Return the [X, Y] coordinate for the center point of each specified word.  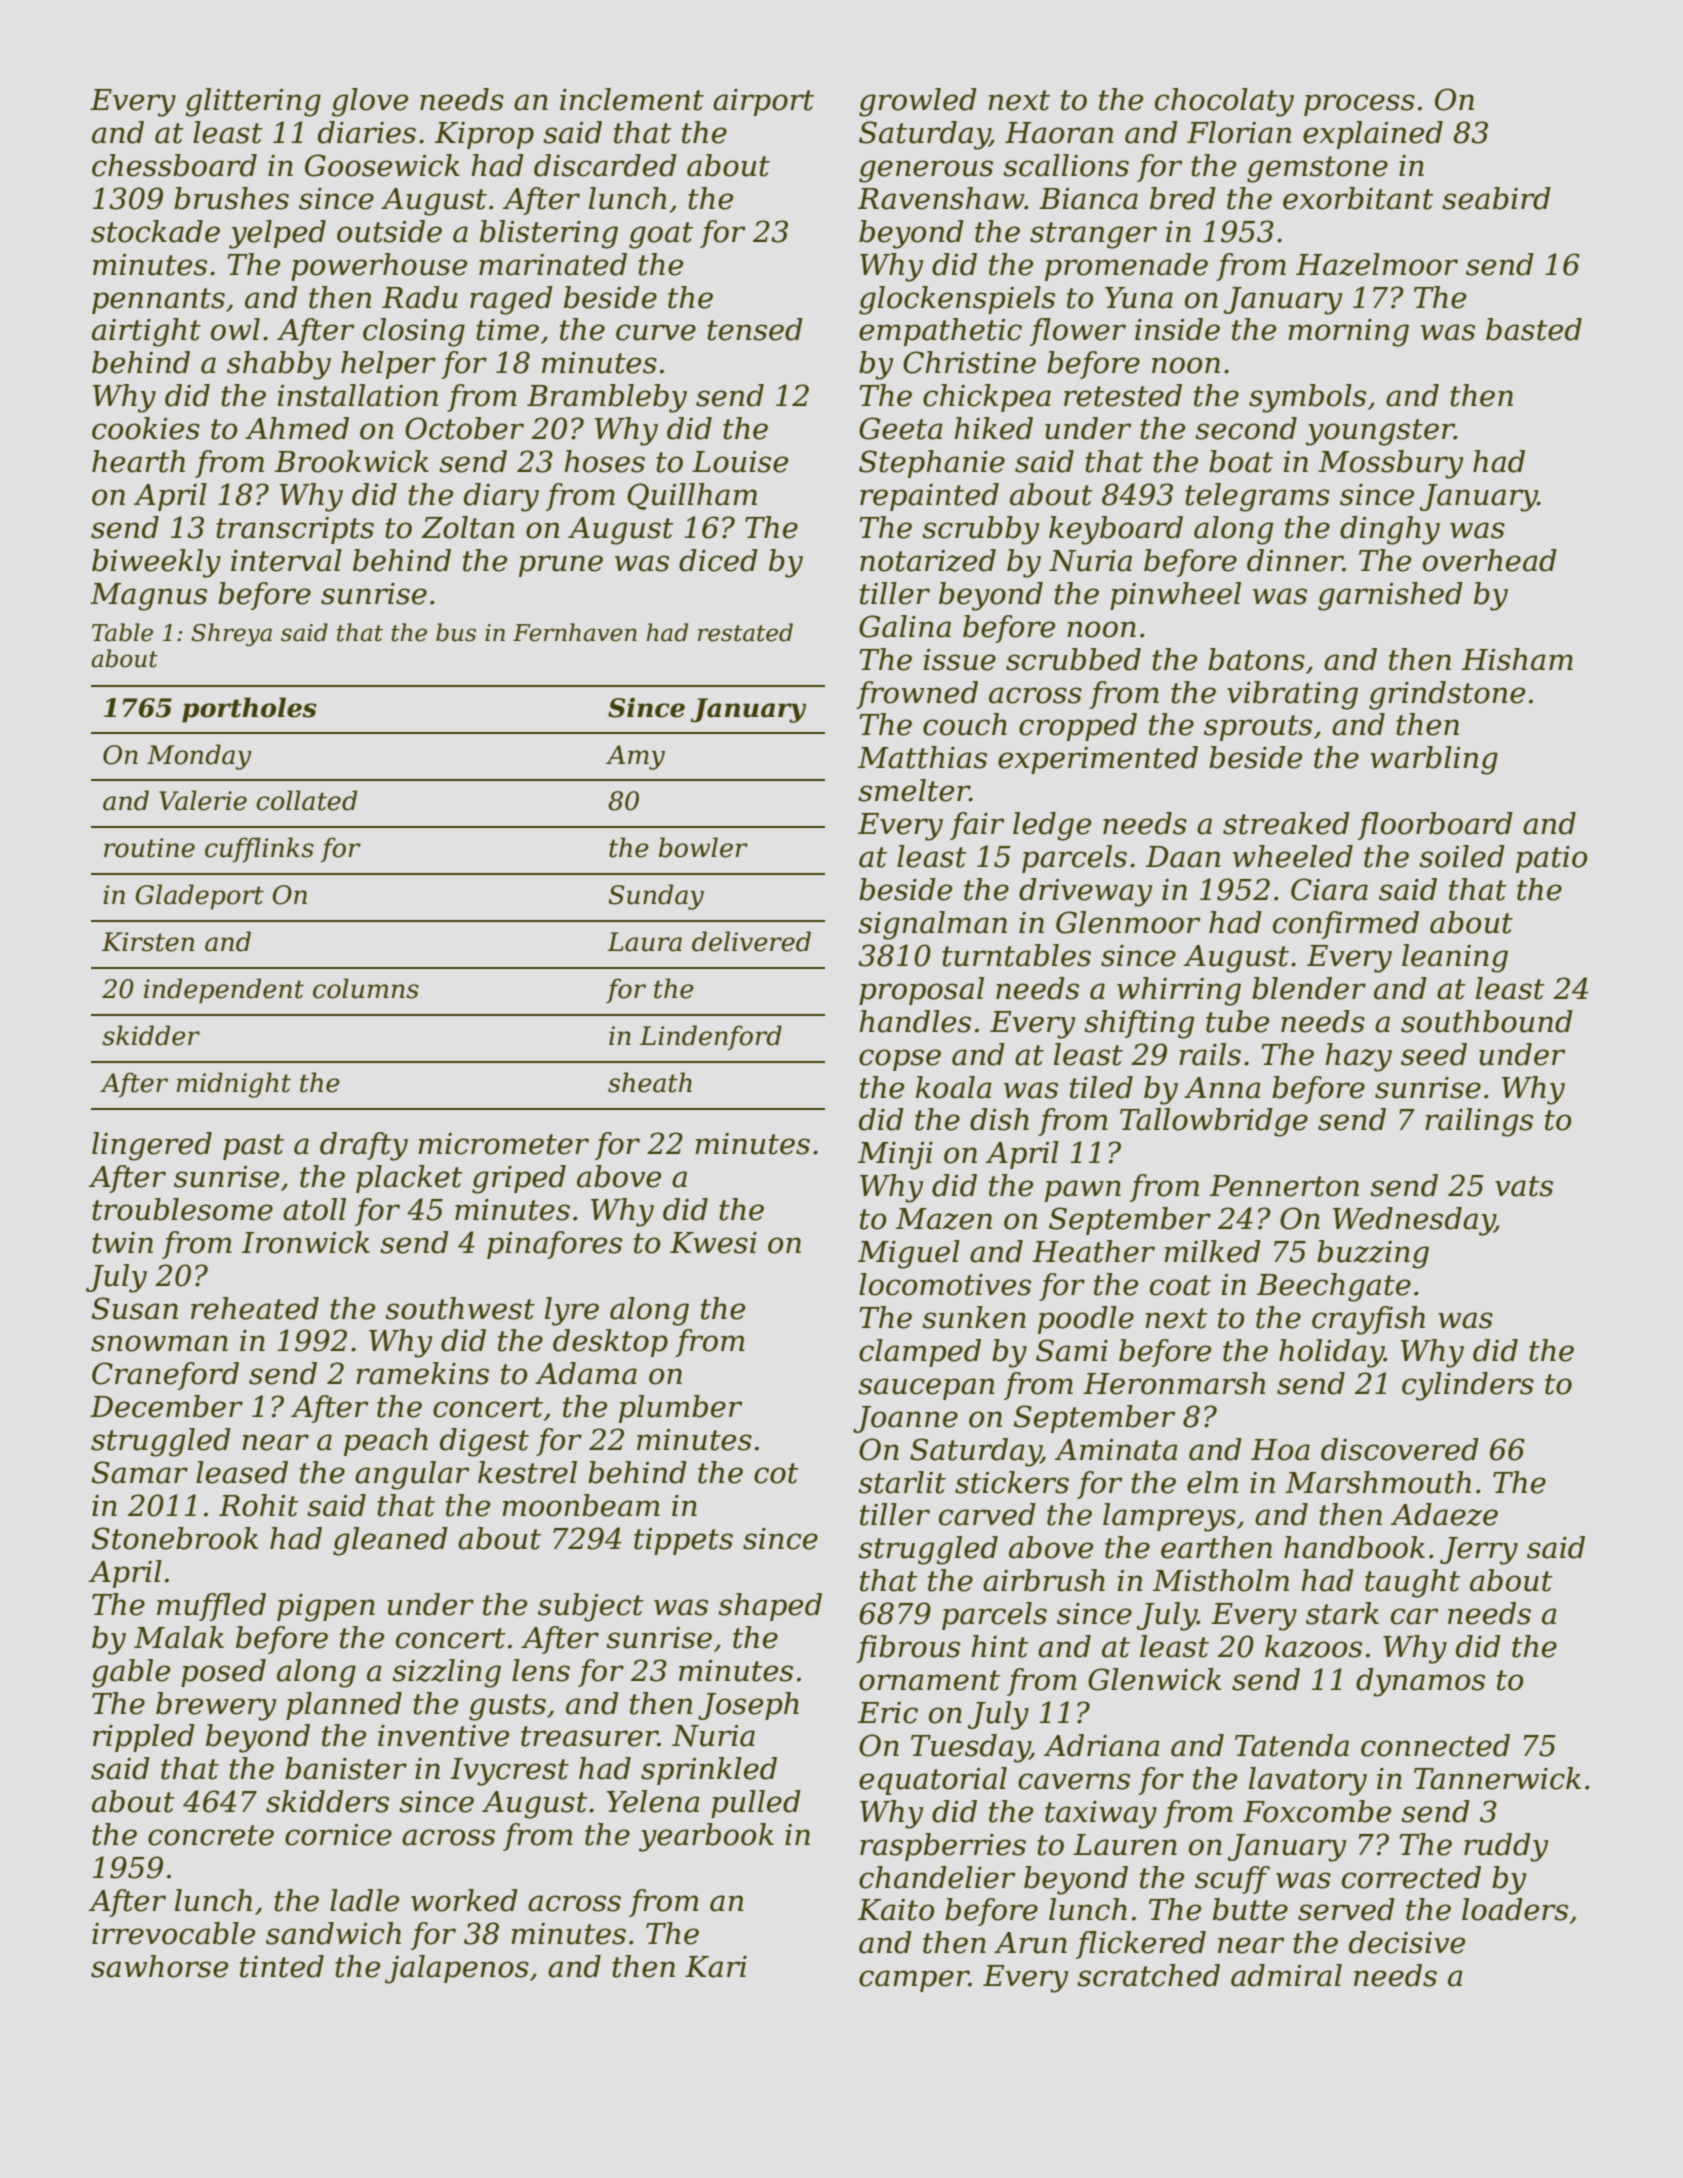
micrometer [503, 1144]
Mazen [944, 1219]
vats [1524, 1186]
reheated [255, 1308]
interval [286, 560]
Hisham [1517, 659]
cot [776, 1473]
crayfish [1368, 1320]
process [1359, 105]
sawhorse [159, 1966]
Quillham [692, 496]
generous [926, 171]
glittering [253, 102]
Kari [716, 1967]
